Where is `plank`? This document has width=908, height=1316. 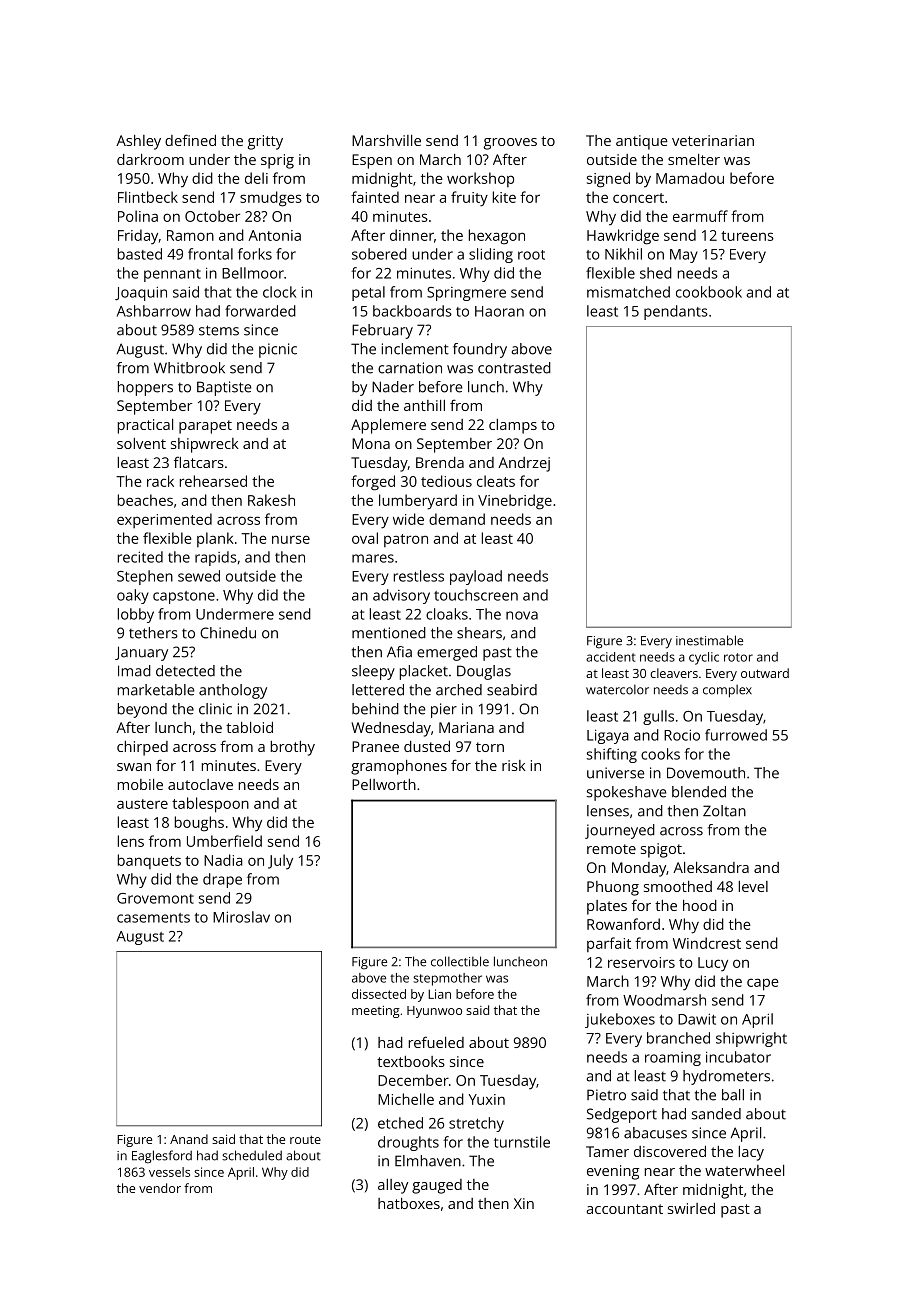 plank is located at coordinates (215, 539).
